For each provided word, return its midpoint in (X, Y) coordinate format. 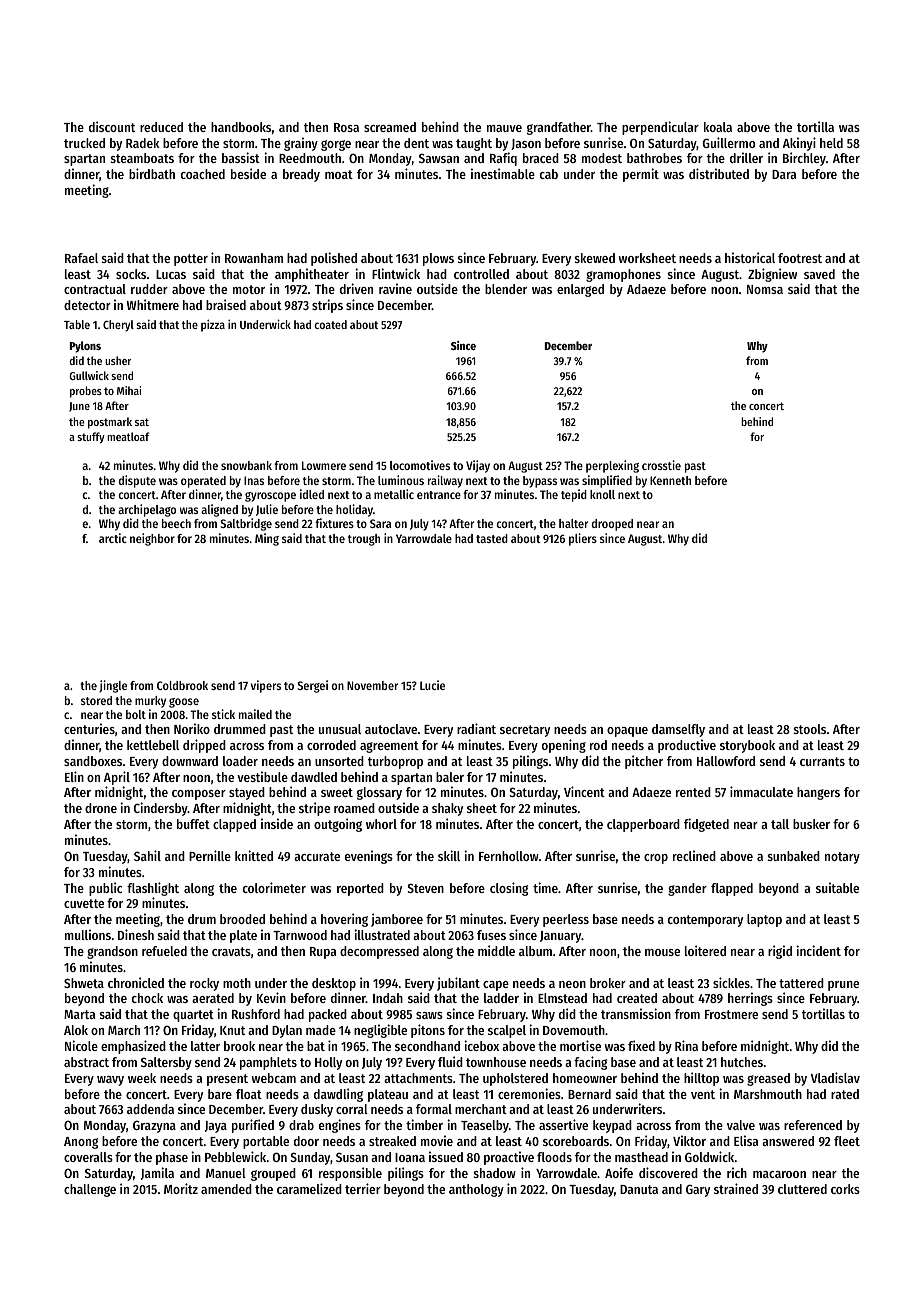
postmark (110, 423)
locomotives (420, 465)
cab (549, 174)
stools (810, 729)
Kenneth (670, 480)
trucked (84, 143)
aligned (219, 510)
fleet (847, 1141)
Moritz (181, 1188)
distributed (719, 173)
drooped (612, 525)
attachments (418, 1078)
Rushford (256, 1014)
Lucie (432, 685)
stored (96, 700)
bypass (540, 482)
